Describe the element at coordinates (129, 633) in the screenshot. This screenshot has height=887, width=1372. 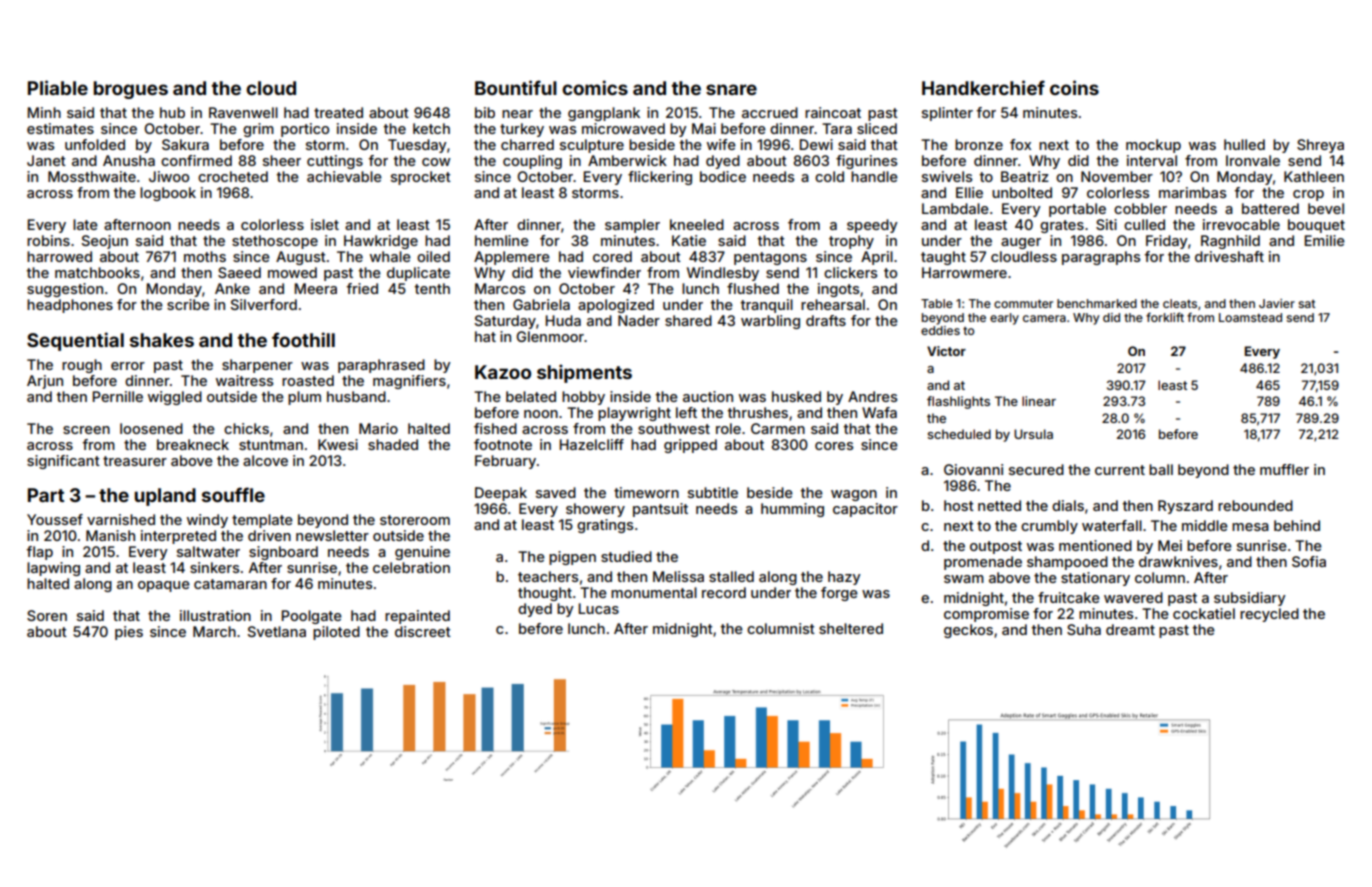
I see `pies` at that location.
